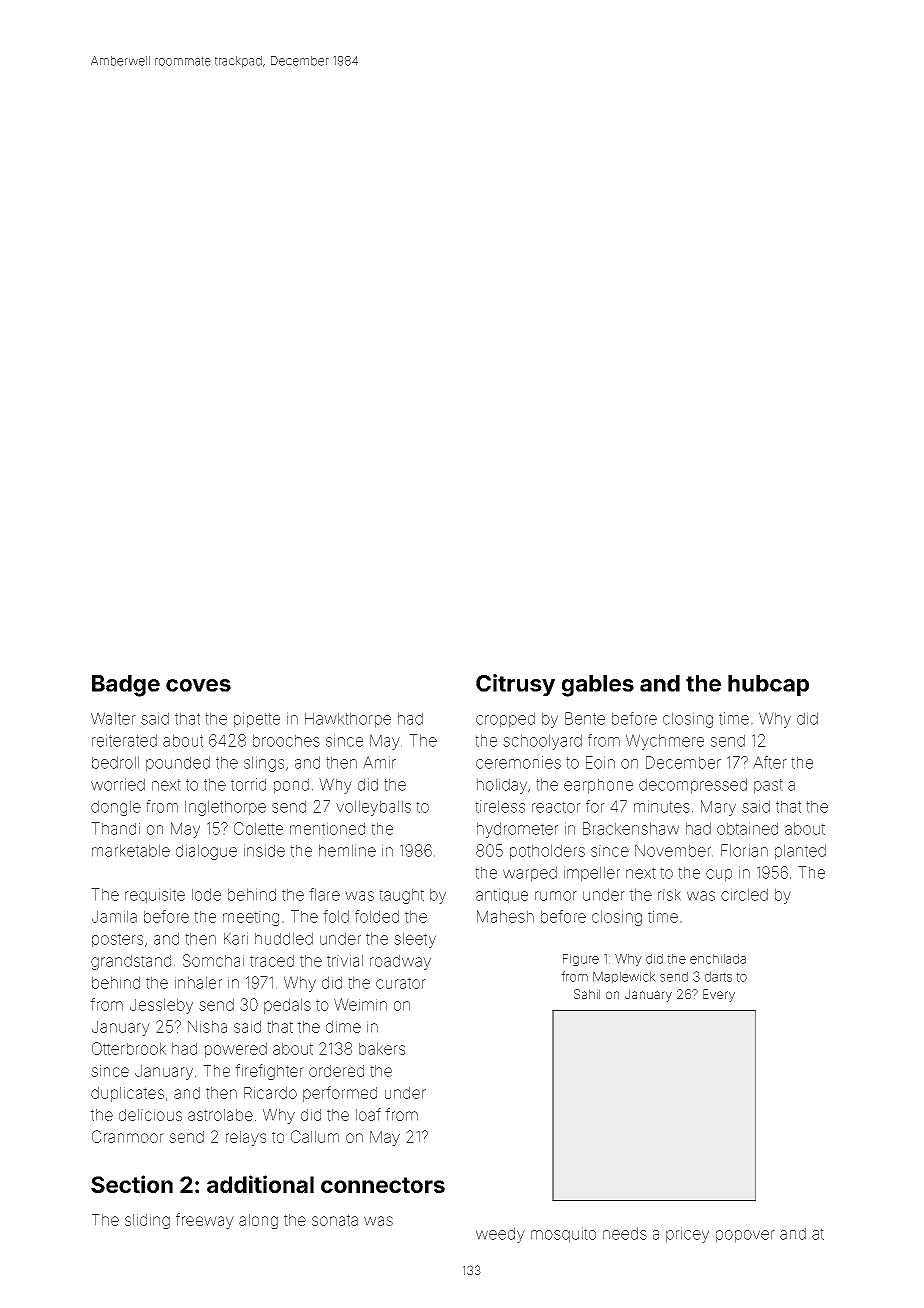 Image resolution: width=924 pixels, height=1308 pixels. I want to click on warped, so click(530, 874).
